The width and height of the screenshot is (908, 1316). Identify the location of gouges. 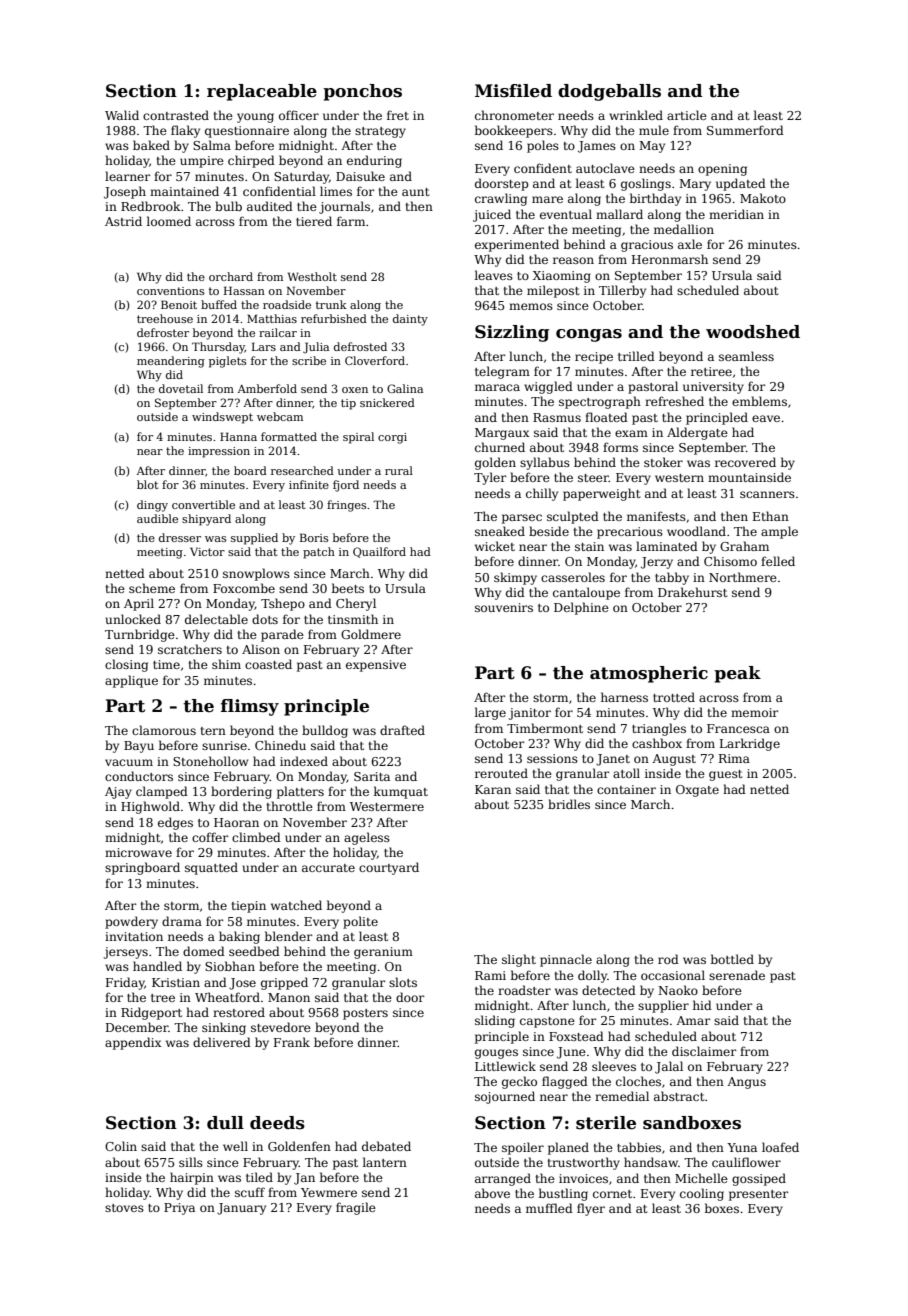
(496, 1054).
